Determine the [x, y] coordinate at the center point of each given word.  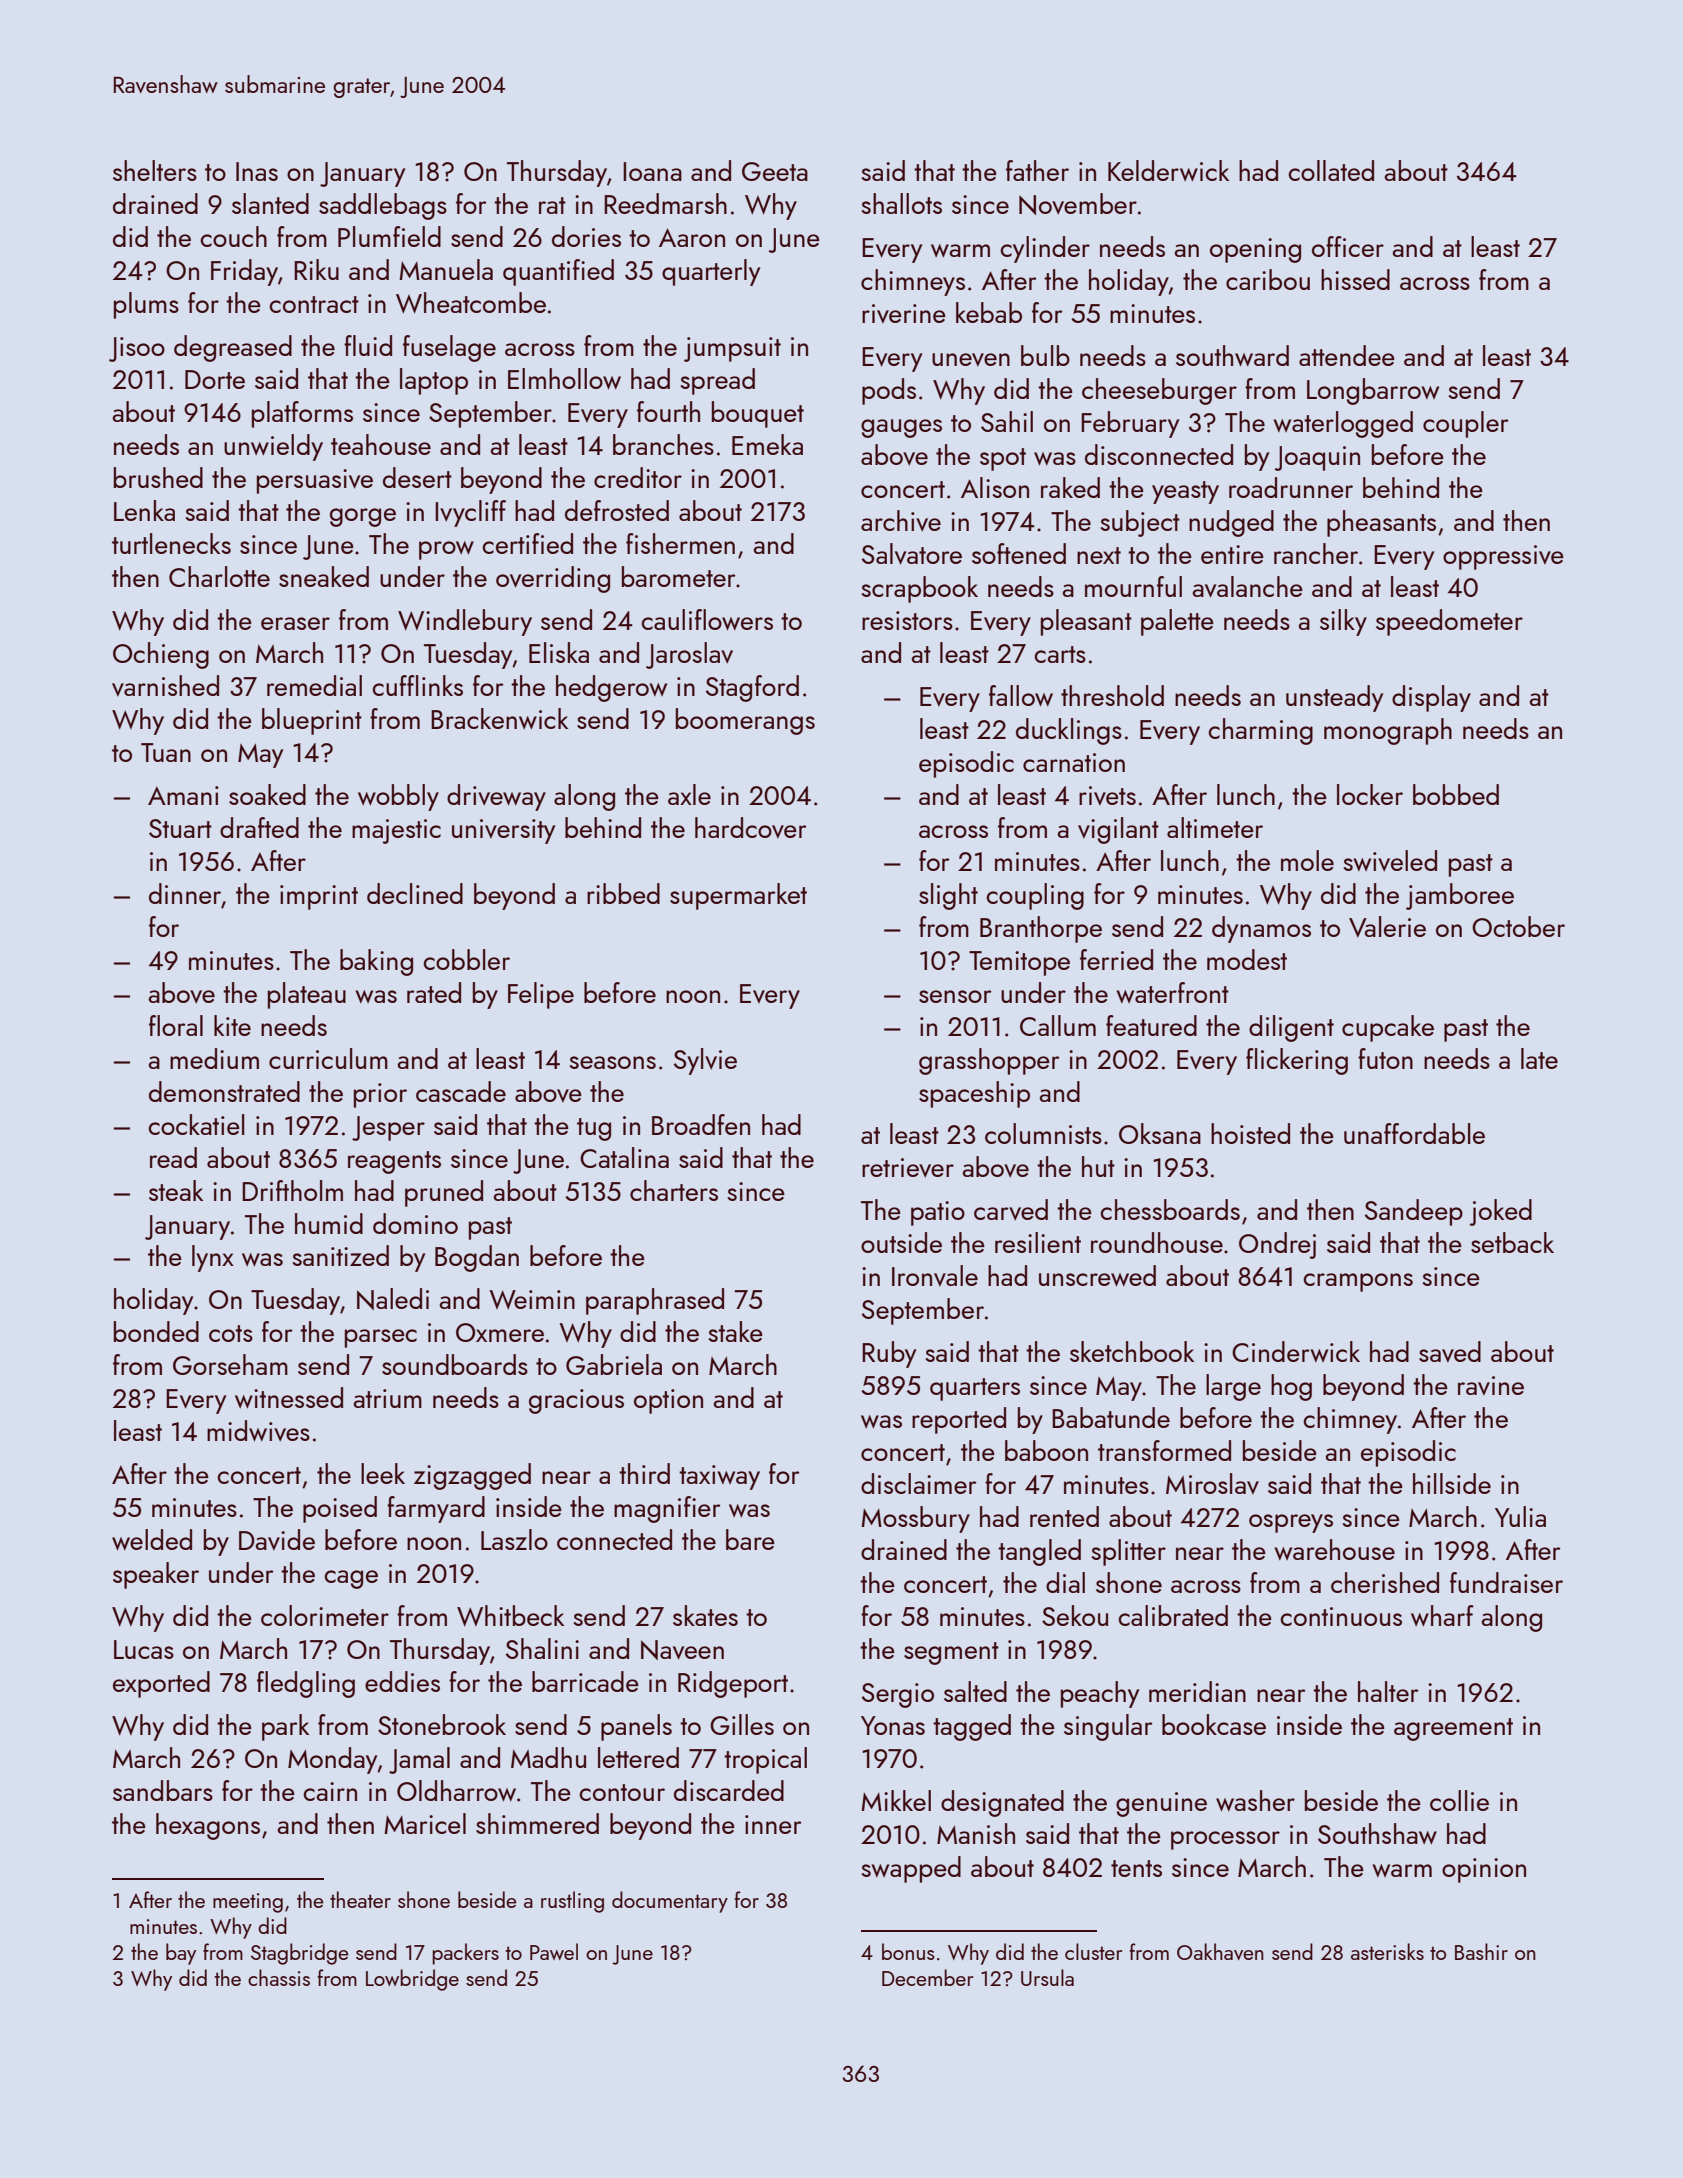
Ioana [652, 171]
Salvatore [912, 554]
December [928, 1977]
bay [181, 1954]
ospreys [1291, 1523]
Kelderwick [1168, 171]
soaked [267, 794]
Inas [257, 171]
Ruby [889, 1354]
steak [176, 1190]
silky [1343, 622]
